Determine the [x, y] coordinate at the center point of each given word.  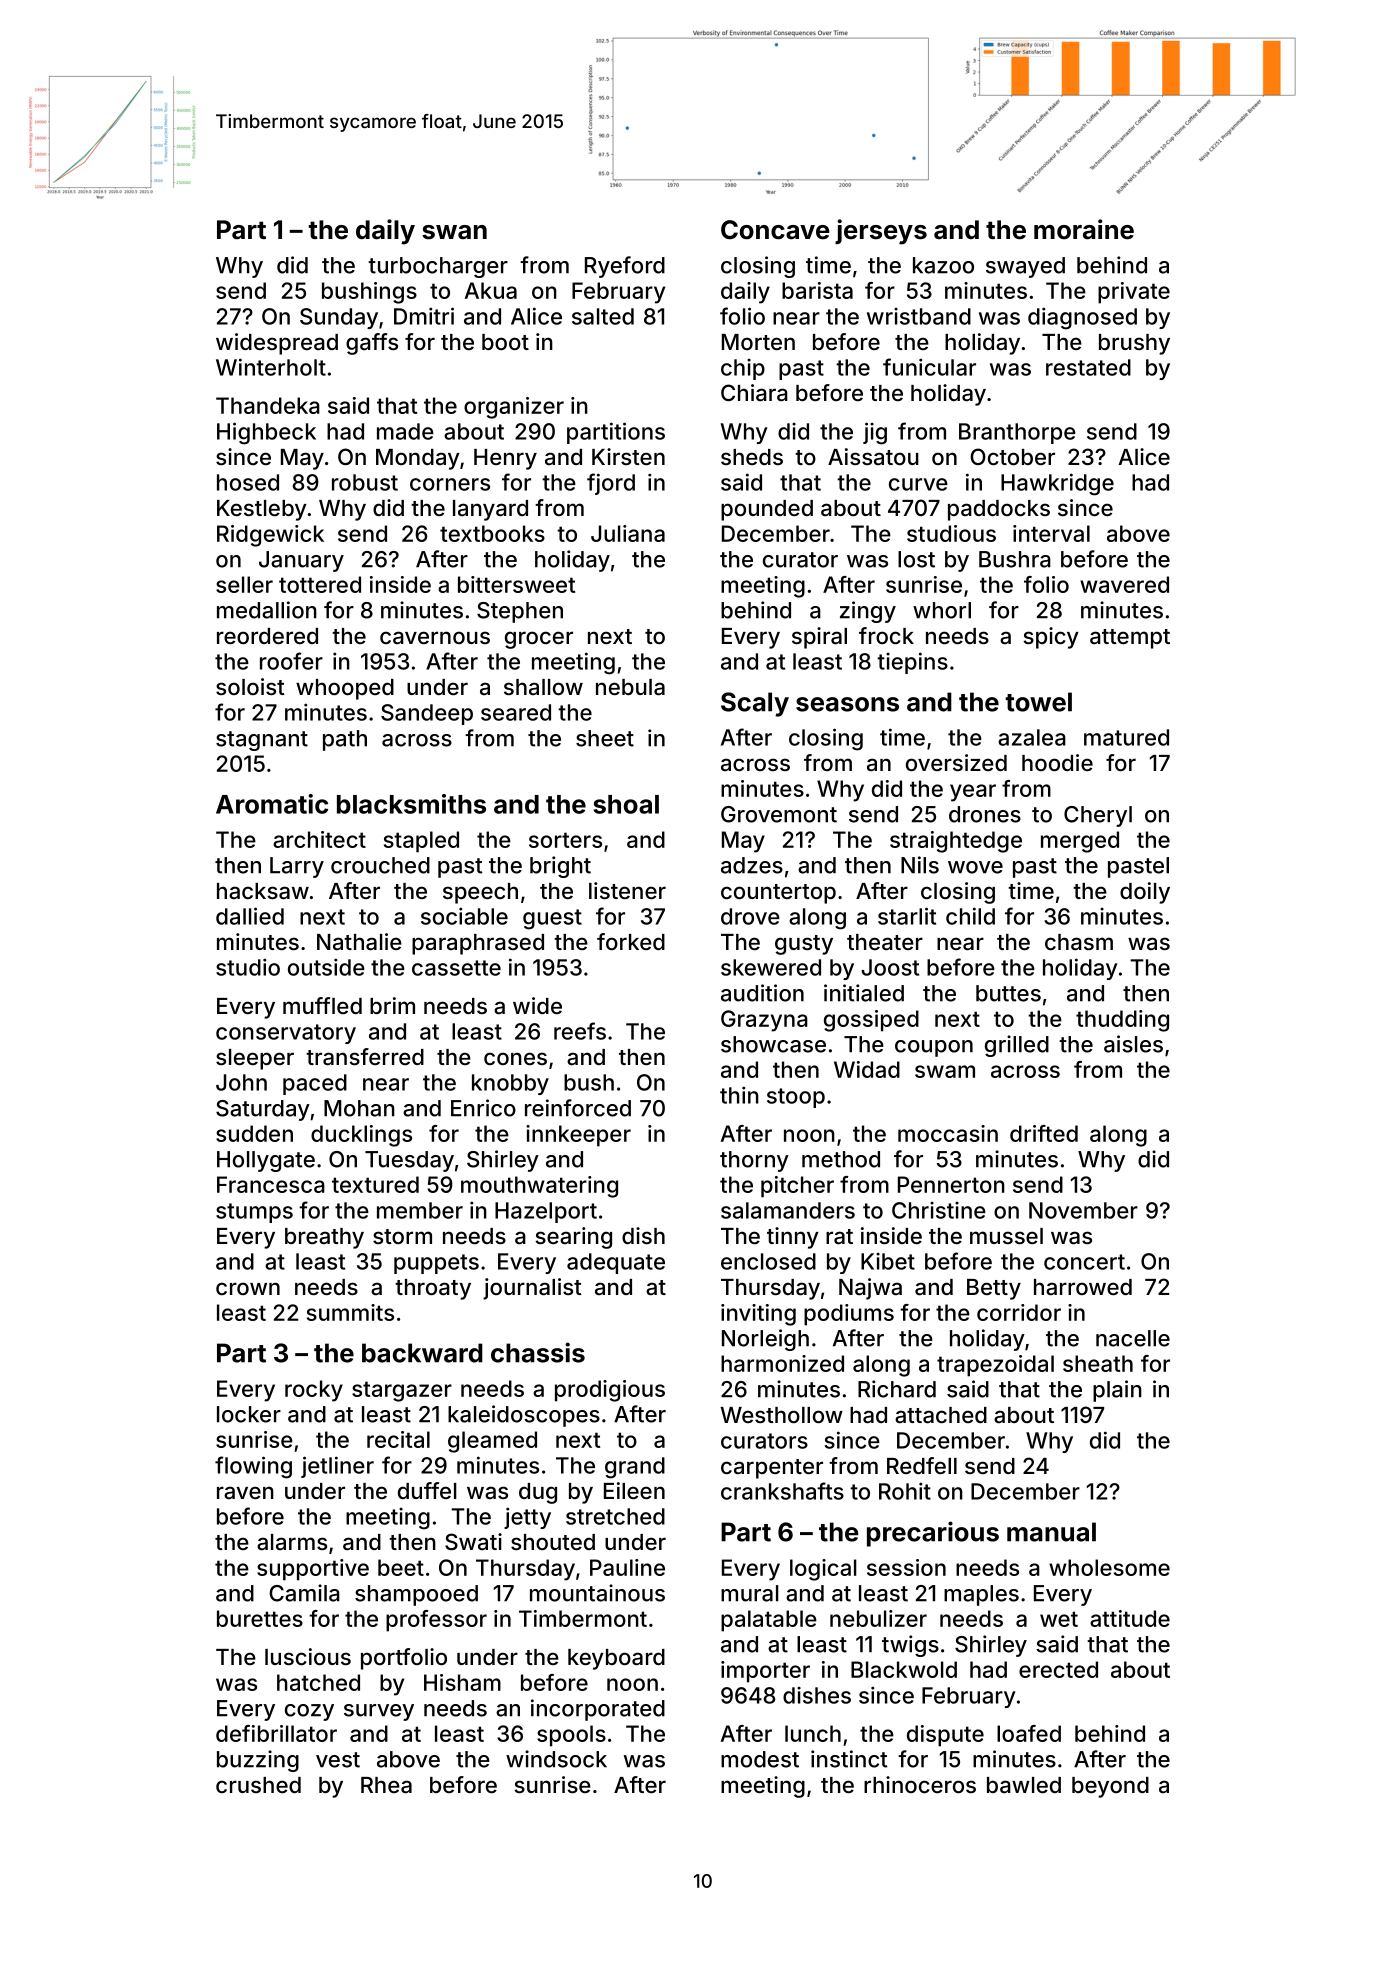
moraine [1084, 229]
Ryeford [625, 267]
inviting [758, 1315]
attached [941, 1415]
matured [1126, 737]
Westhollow [781, 1415]
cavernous [435, 638]
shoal [626, 804]
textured [375, 1184]
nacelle [1133, 1338]
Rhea [386, 1785]
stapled [421, 842]
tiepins [912, 663]
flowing [253, 1467]
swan [454, 232]
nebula [630, 687]
